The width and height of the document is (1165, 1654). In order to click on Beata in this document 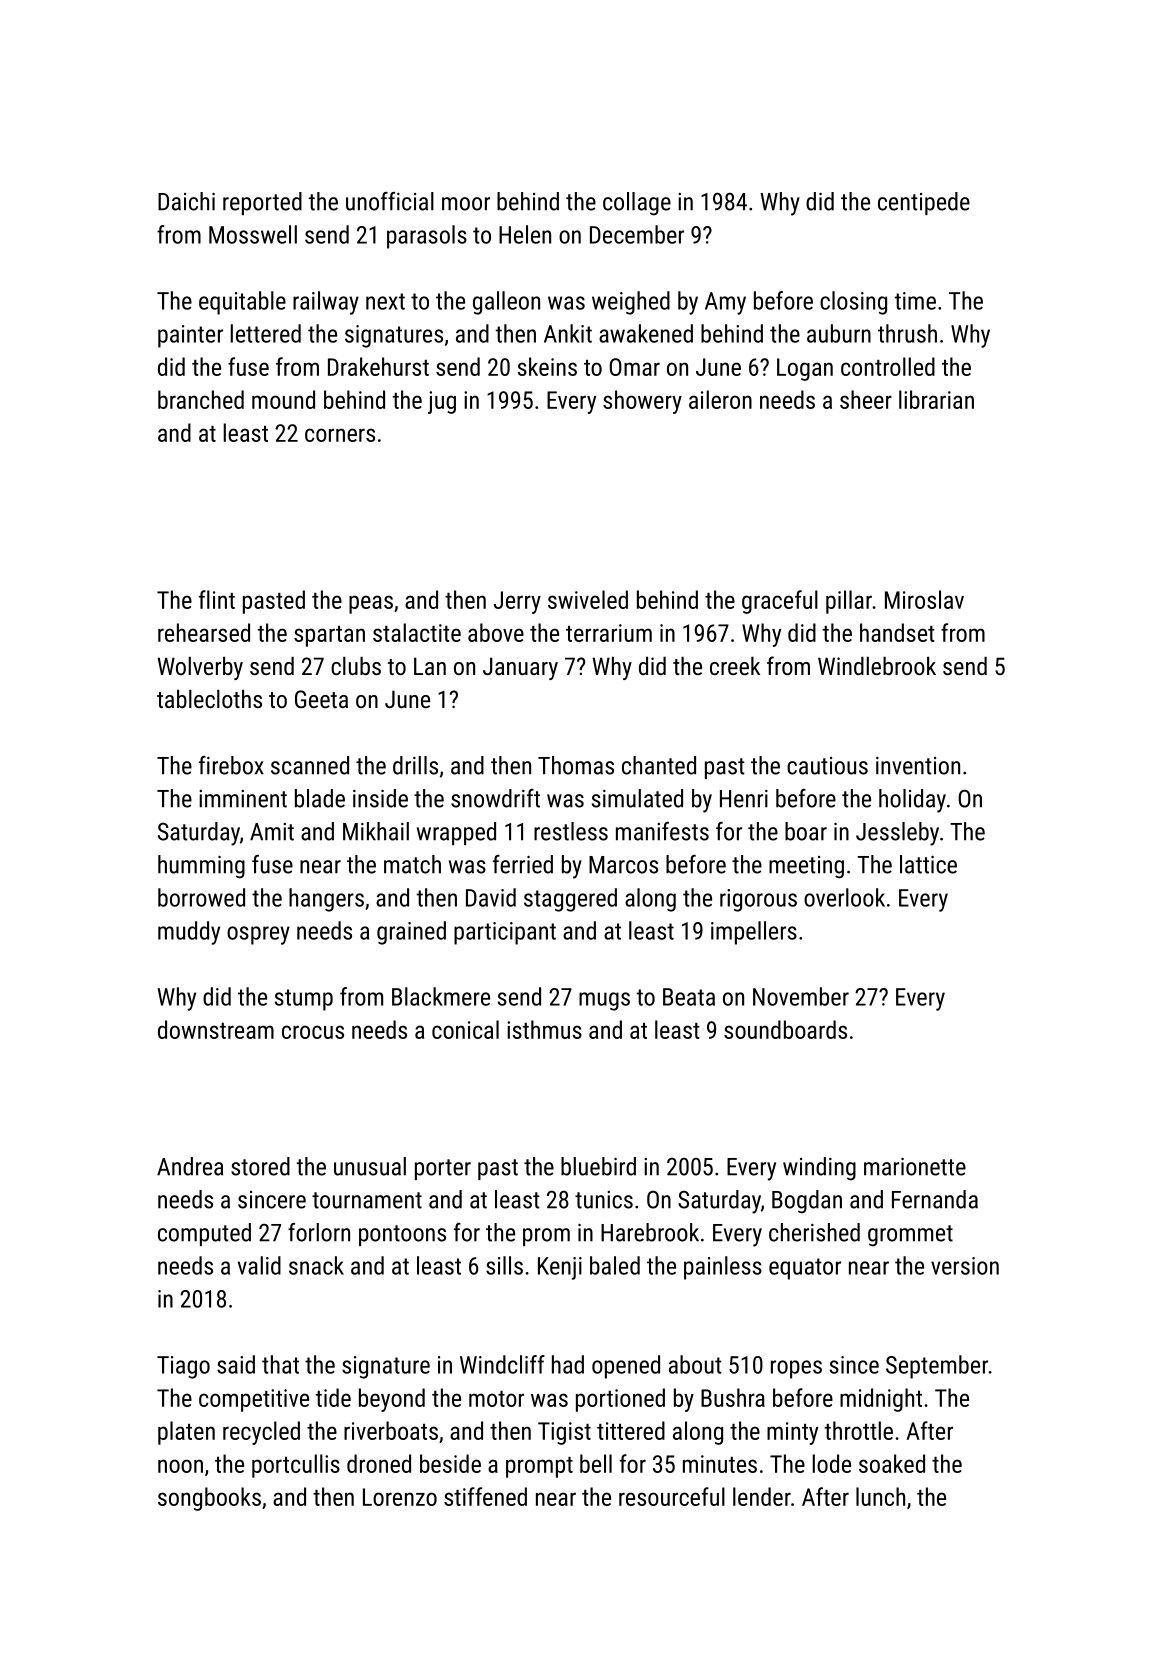, I will do `click(689, 997)`.
